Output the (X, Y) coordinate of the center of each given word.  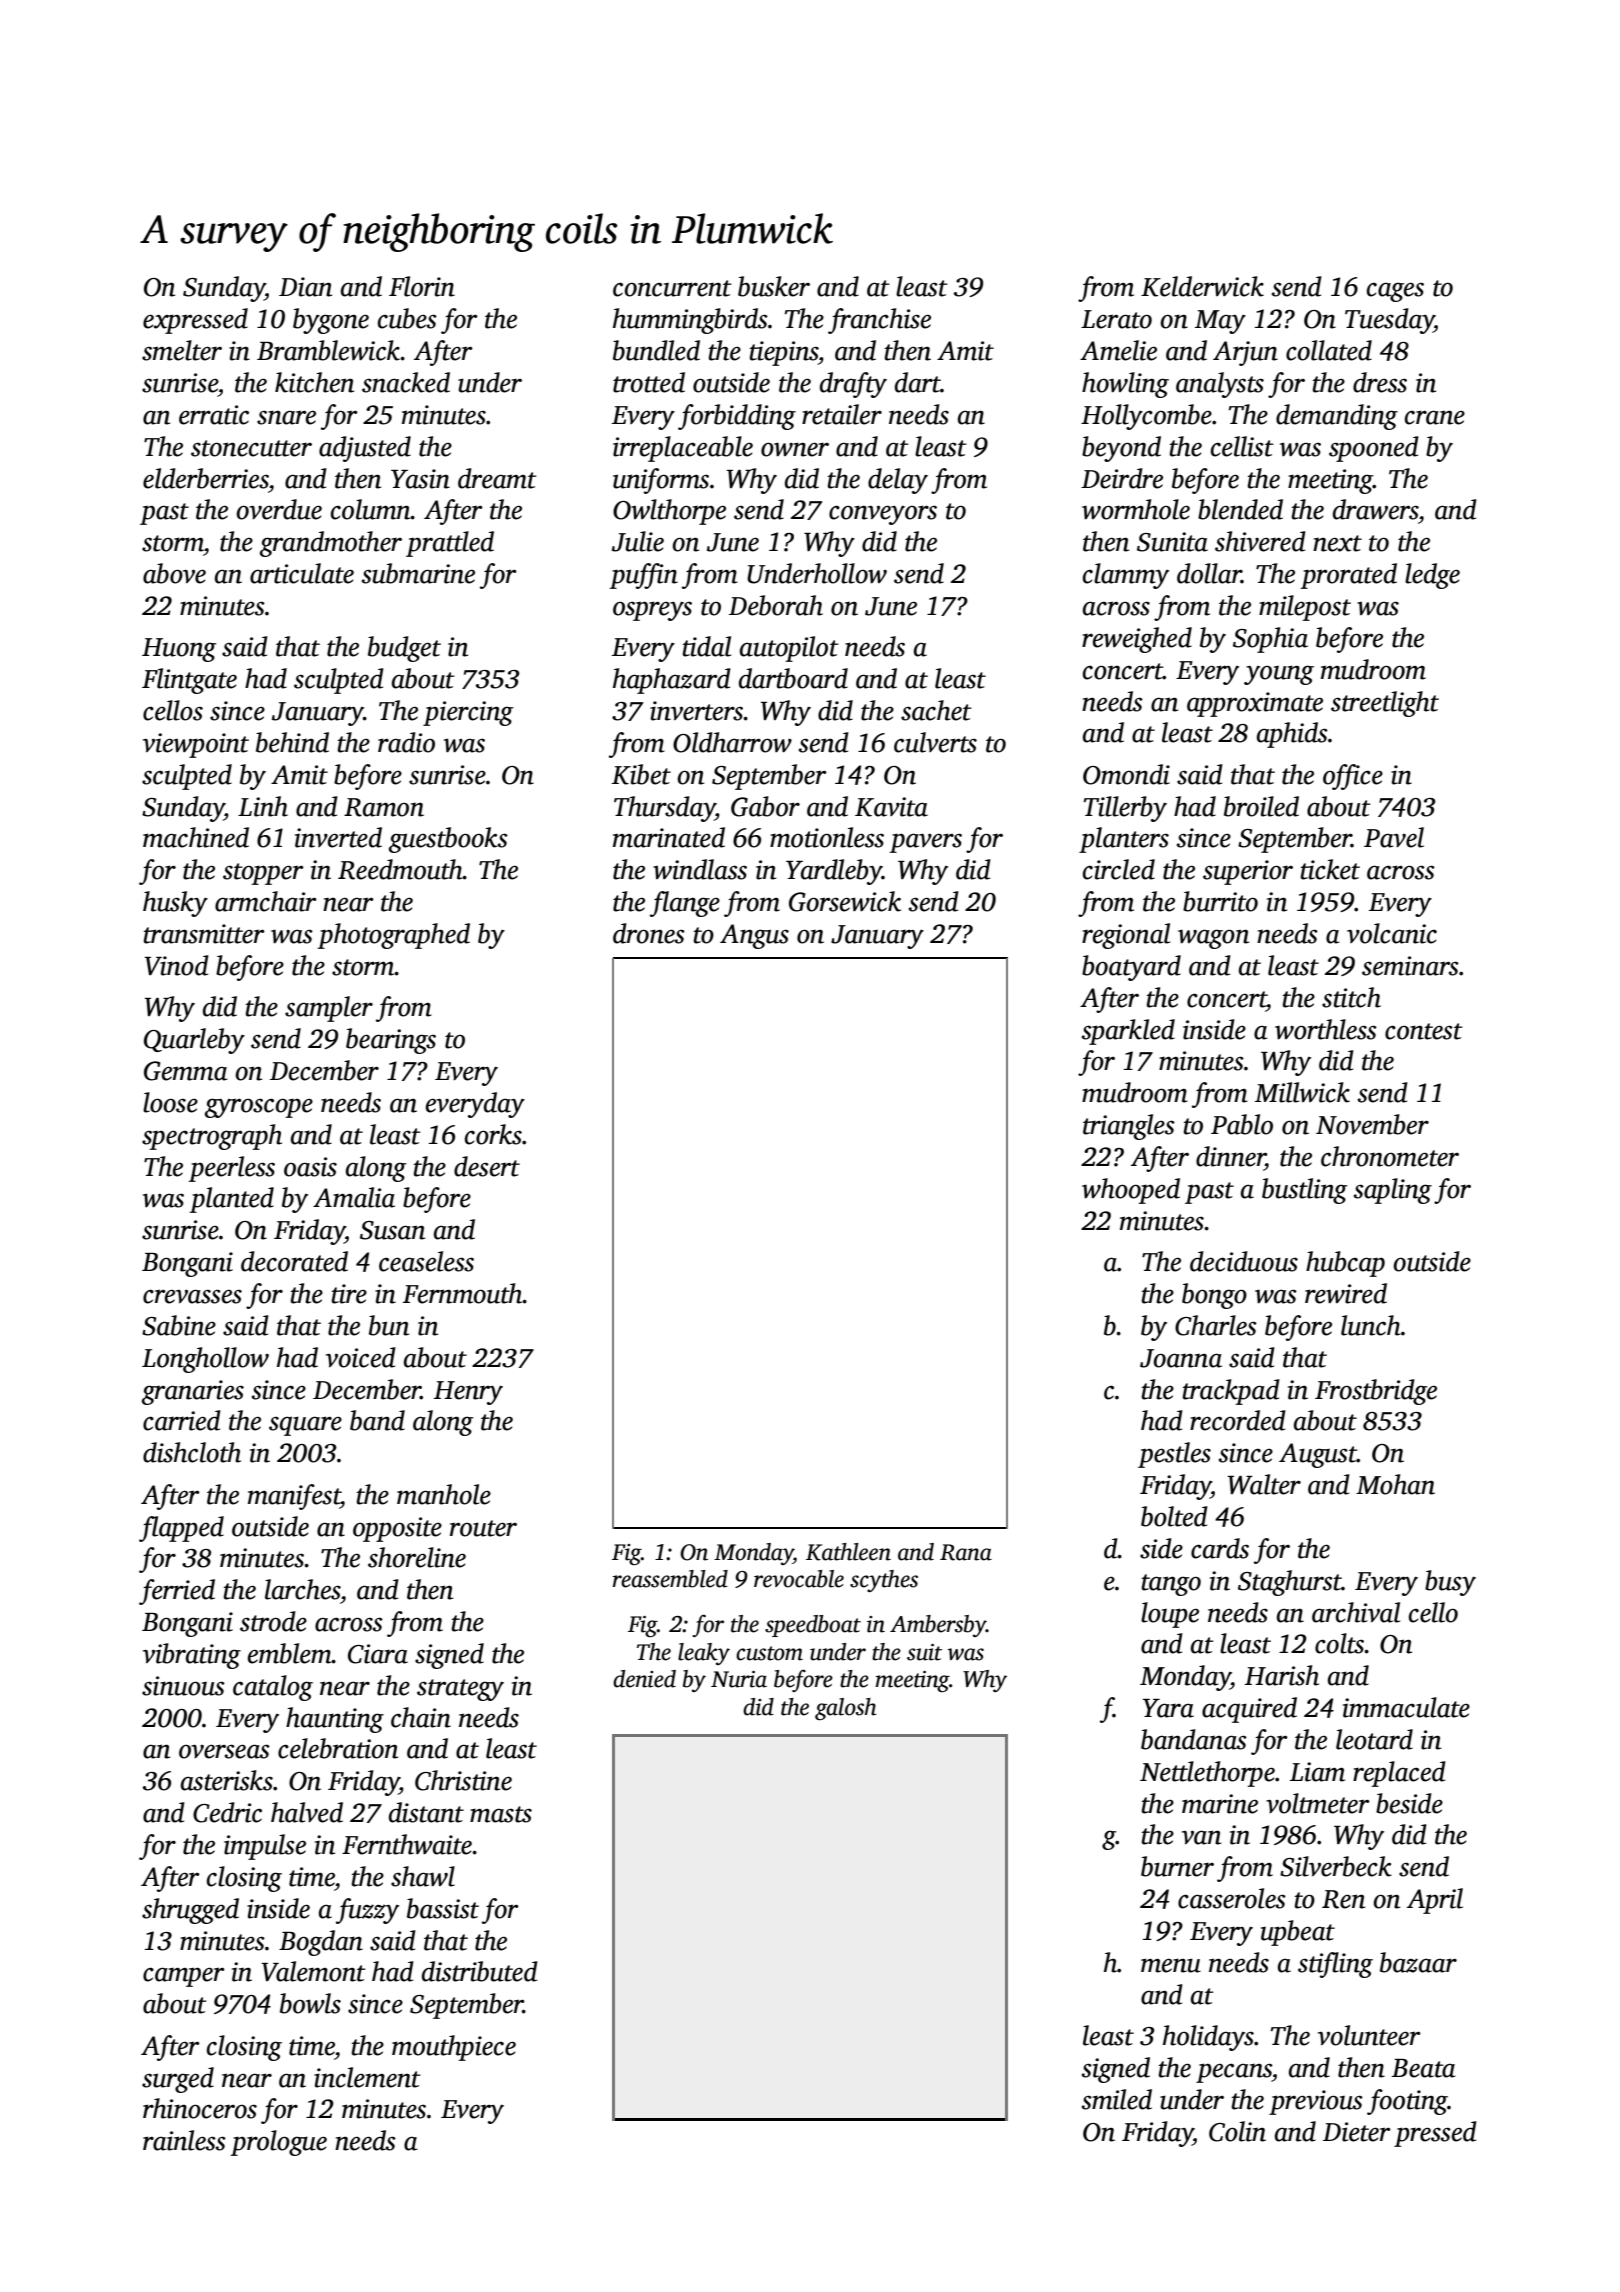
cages (1395, 292)
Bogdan (321, 1943)
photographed (394, 936)
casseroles (1232, 1898)
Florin (422, 286)
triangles (1129, 1127)
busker (774, 286)
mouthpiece (454, 2048)
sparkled (1128, 1032)
